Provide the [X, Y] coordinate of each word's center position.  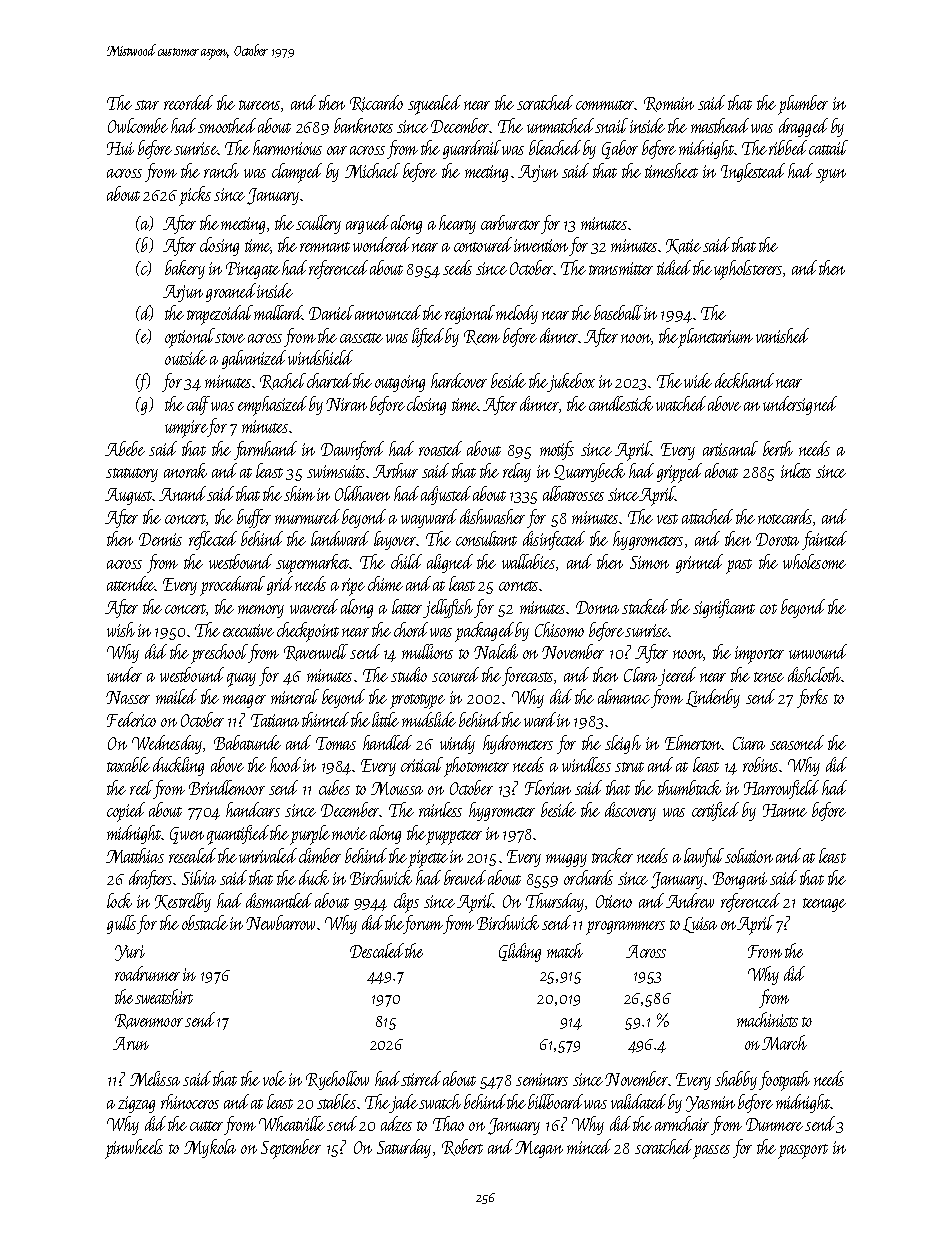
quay [241, 680]
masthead [720, 125]
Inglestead [753, 172]
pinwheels [134, 1149]
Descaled [377, 950]
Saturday [404, 1148]
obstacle [205, 922]
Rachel [283, 381]
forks [812, 698]
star [147, 105]
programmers [625, 928]
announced [388, 312]
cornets [518, 586]
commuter [605, 105]
